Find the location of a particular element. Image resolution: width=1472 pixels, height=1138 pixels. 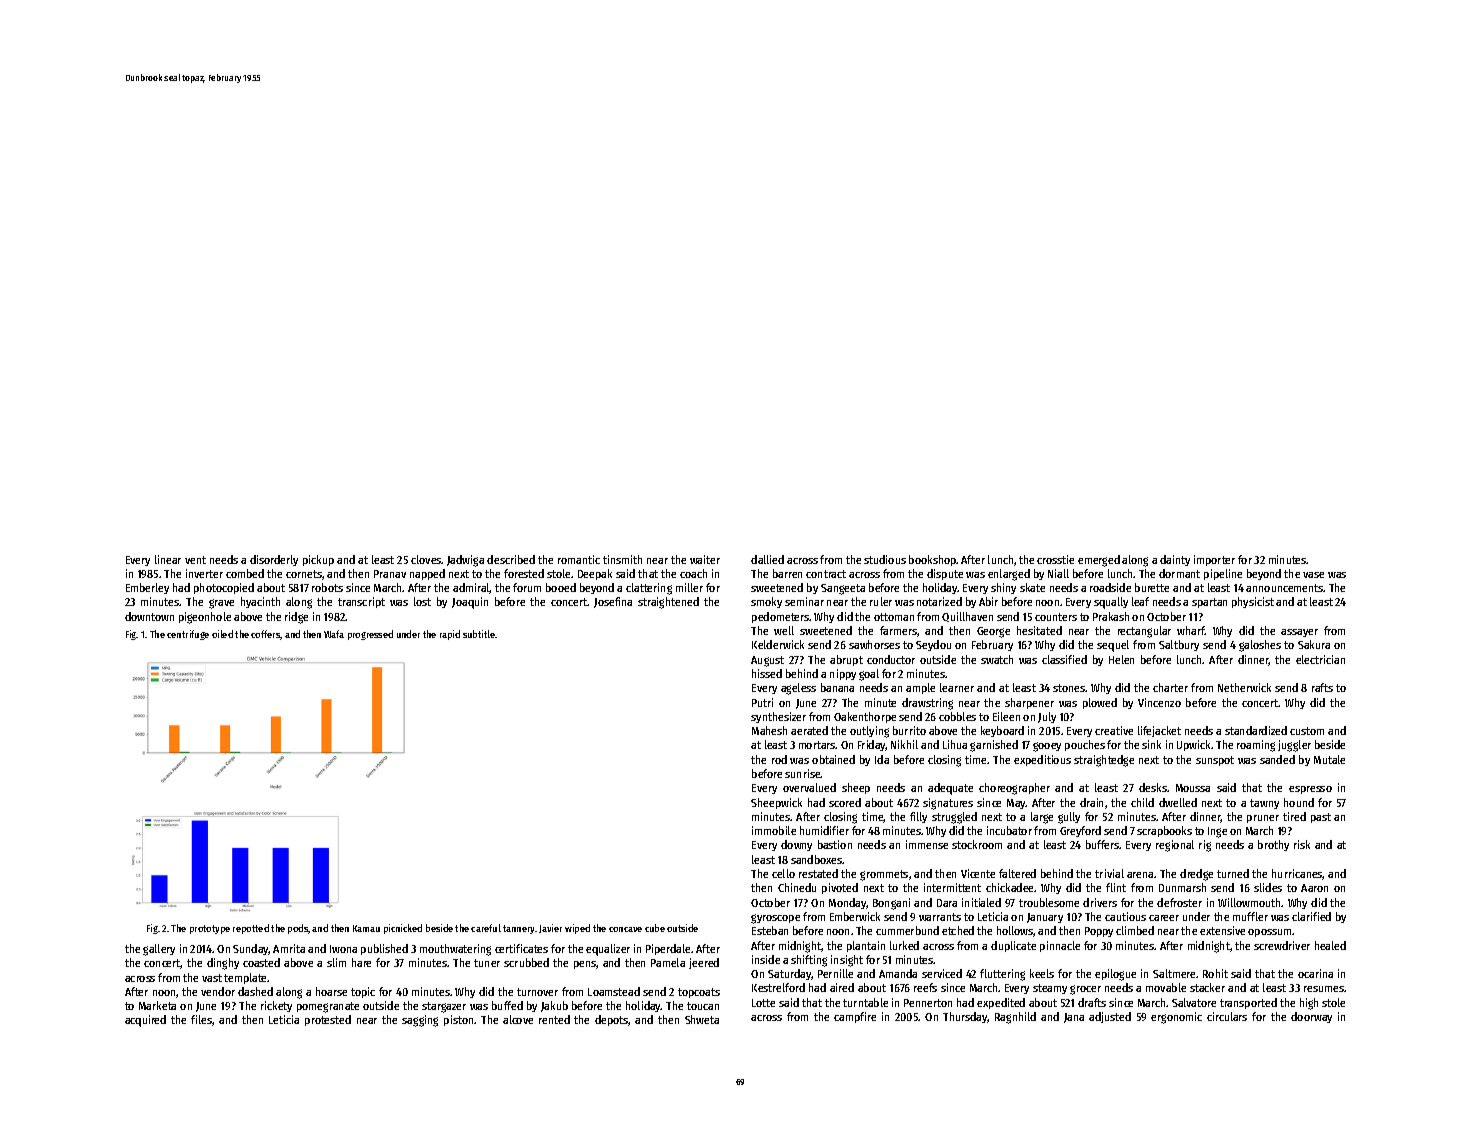

cello is located at coordinates (783, 873).
